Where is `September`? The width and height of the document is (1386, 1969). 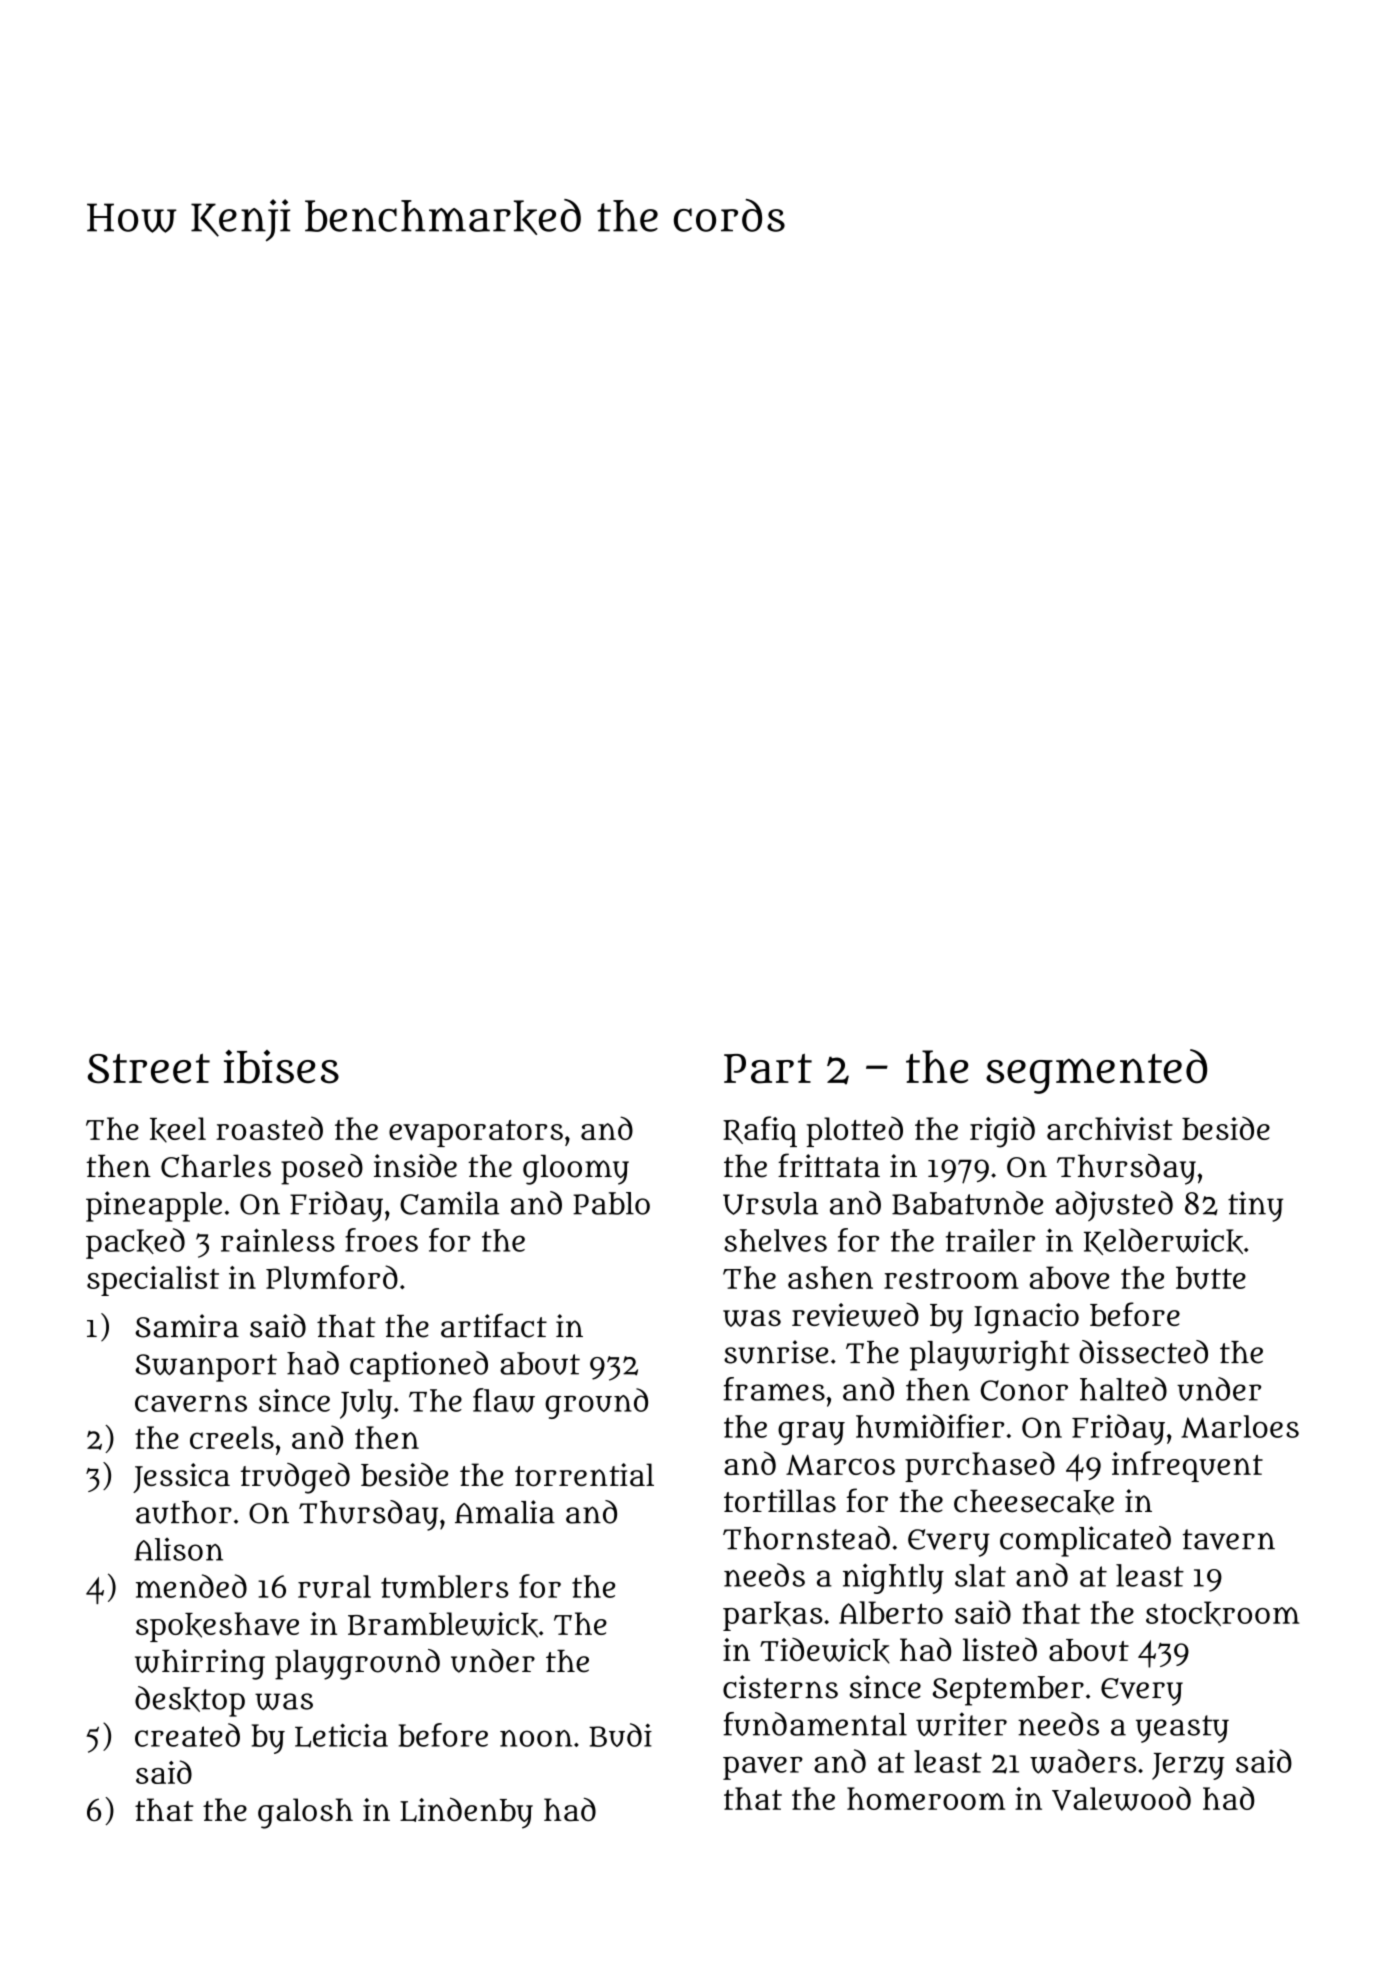
September is located at coordinates (1008, 1691).
